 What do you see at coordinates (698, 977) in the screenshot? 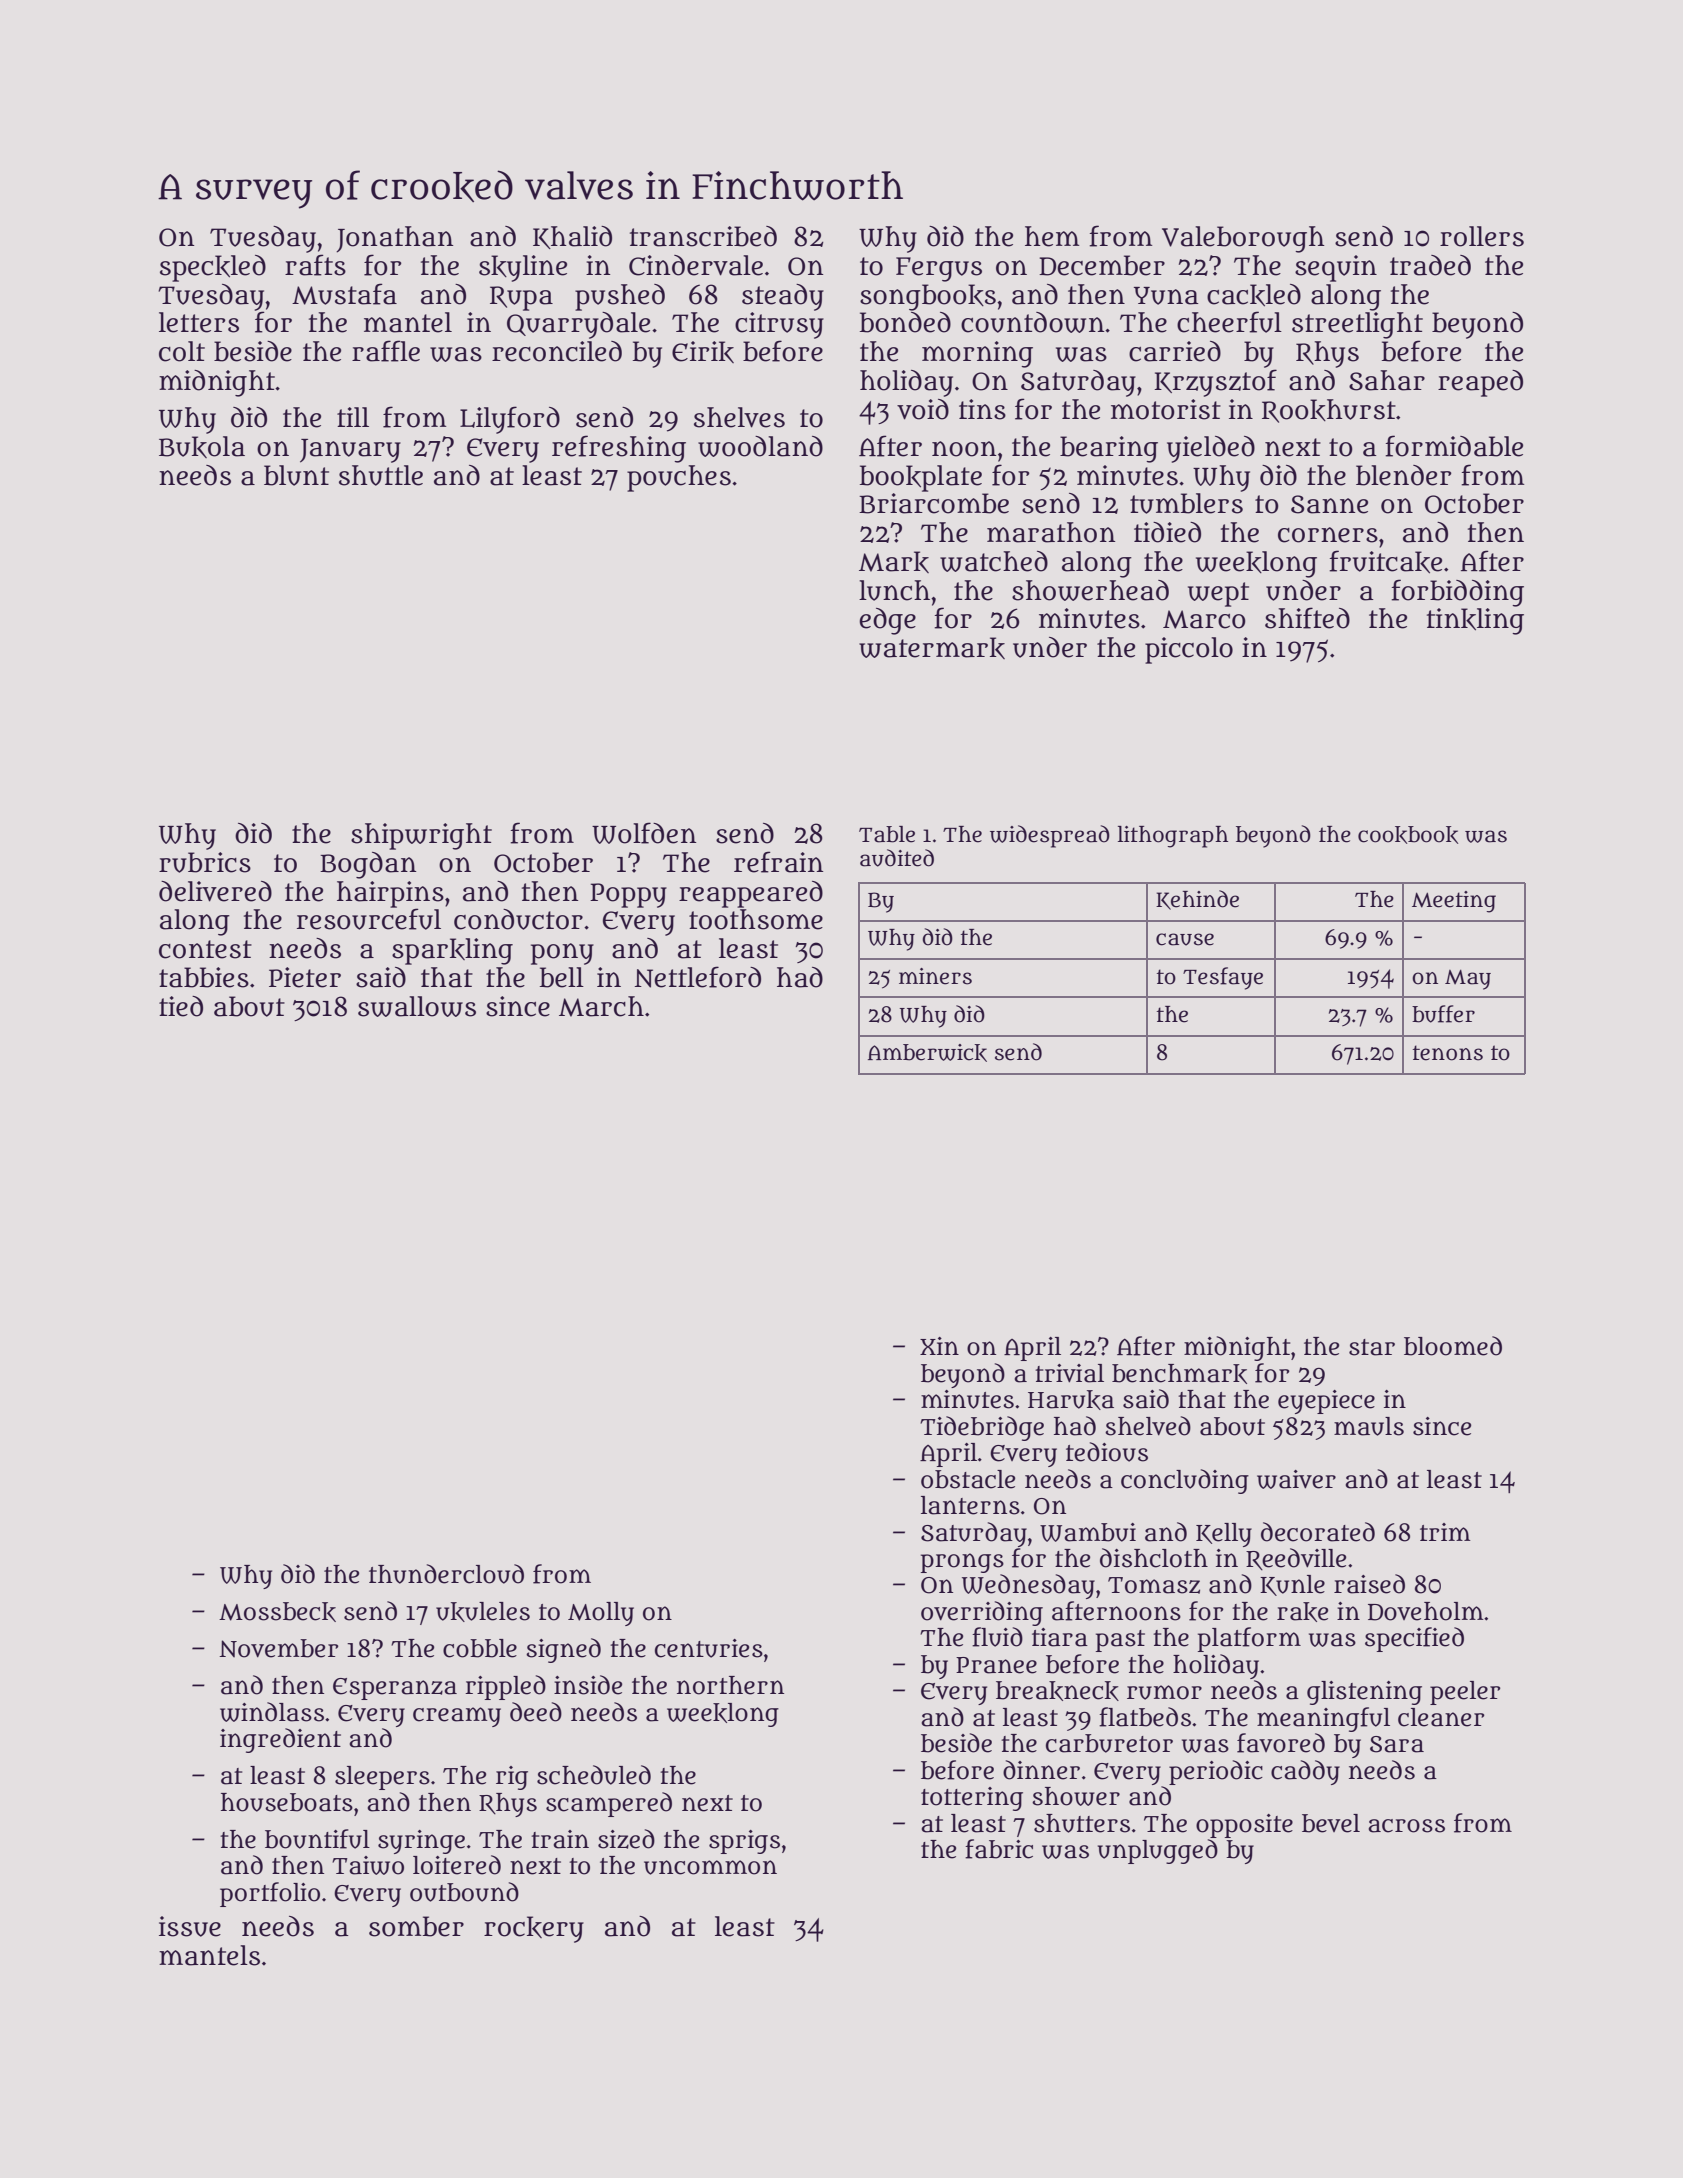
I see `Nettleford` at bounding box center [698, 977].
